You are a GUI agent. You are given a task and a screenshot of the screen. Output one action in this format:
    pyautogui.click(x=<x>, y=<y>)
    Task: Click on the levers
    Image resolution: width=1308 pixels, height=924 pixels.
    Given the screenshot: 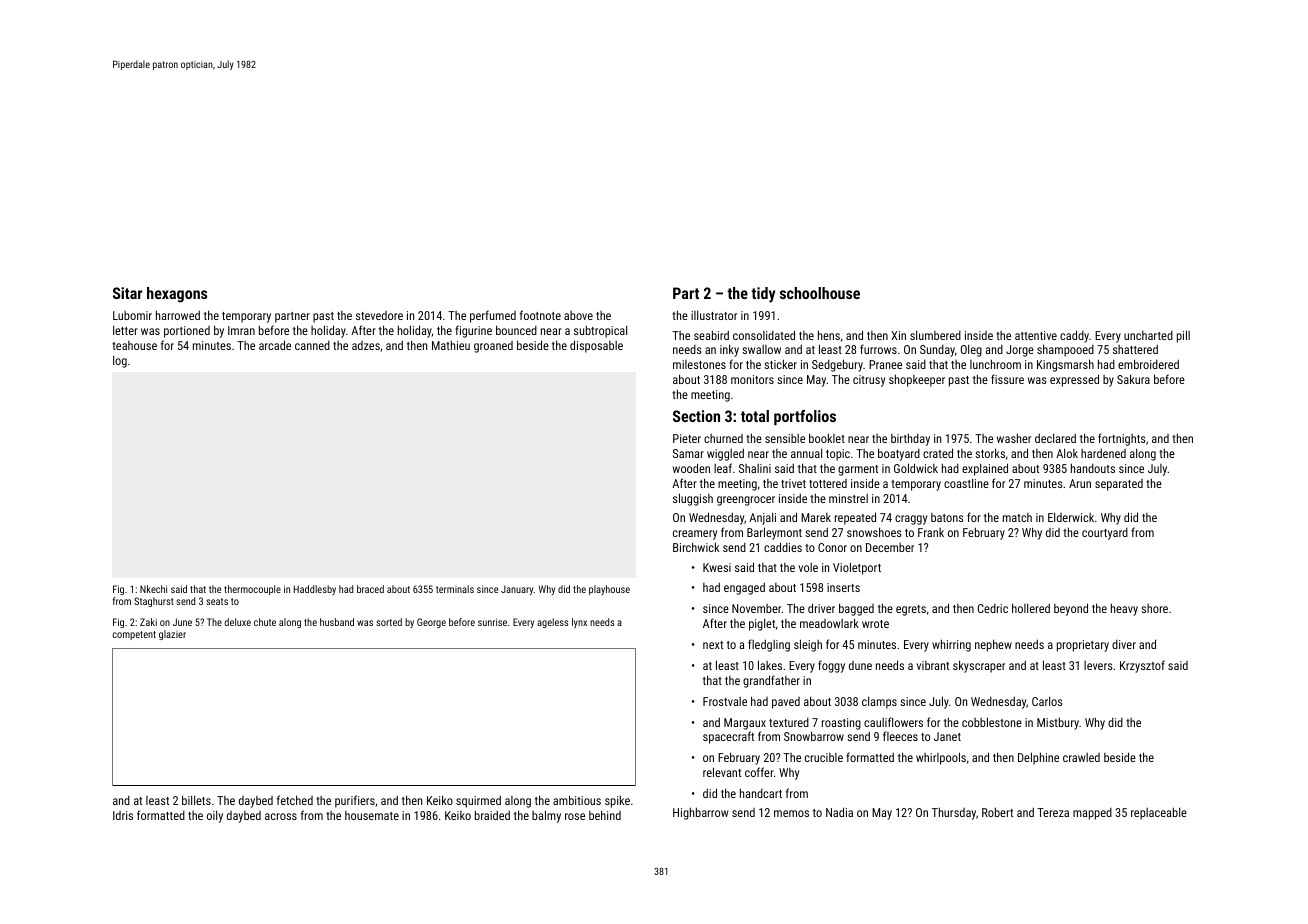 What is the action you would take?
    pyautogui.click(x=1098, y=665)
